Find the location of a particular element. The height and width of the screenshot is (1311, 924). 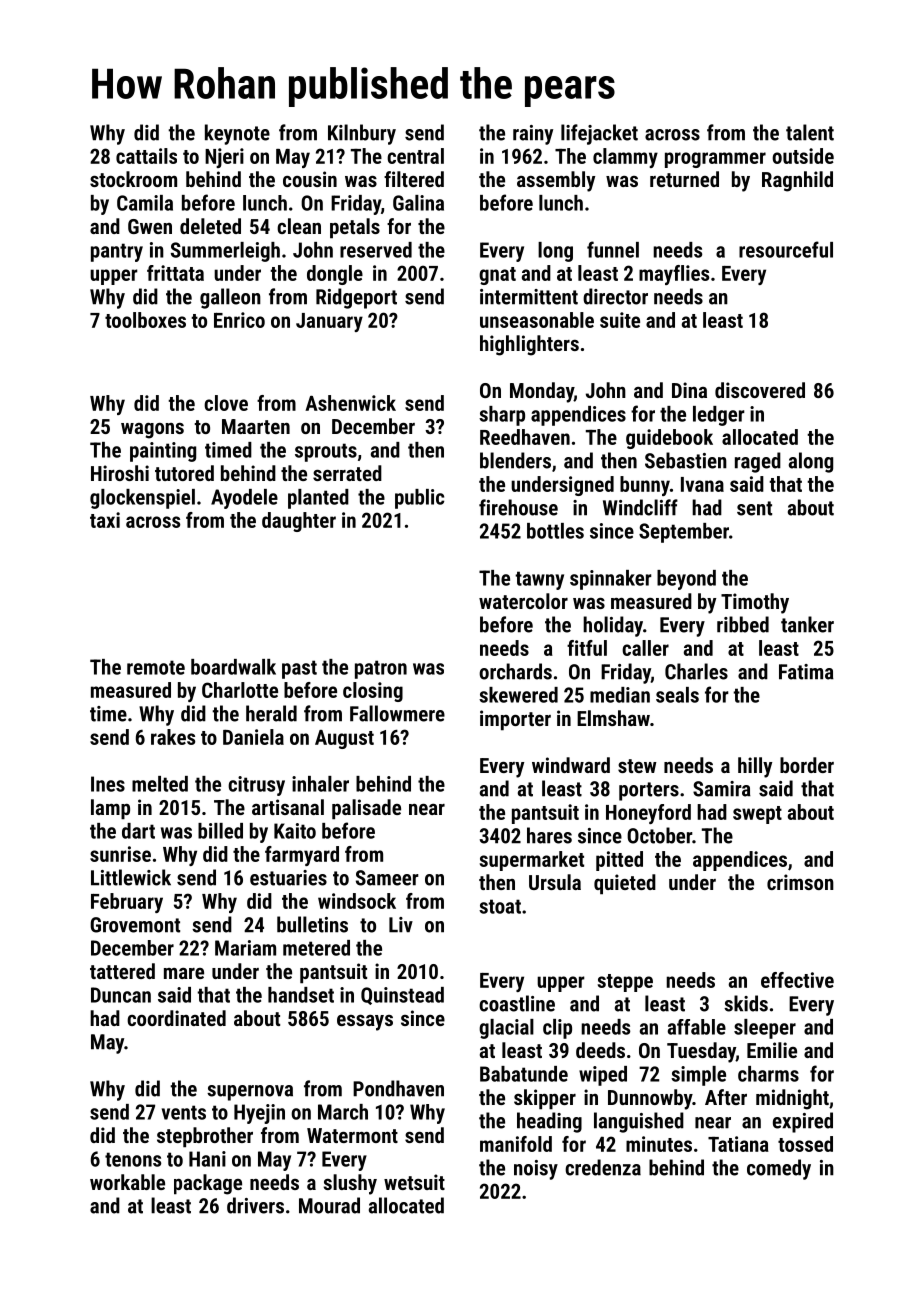

effective is located at coordinates (797, 980).
